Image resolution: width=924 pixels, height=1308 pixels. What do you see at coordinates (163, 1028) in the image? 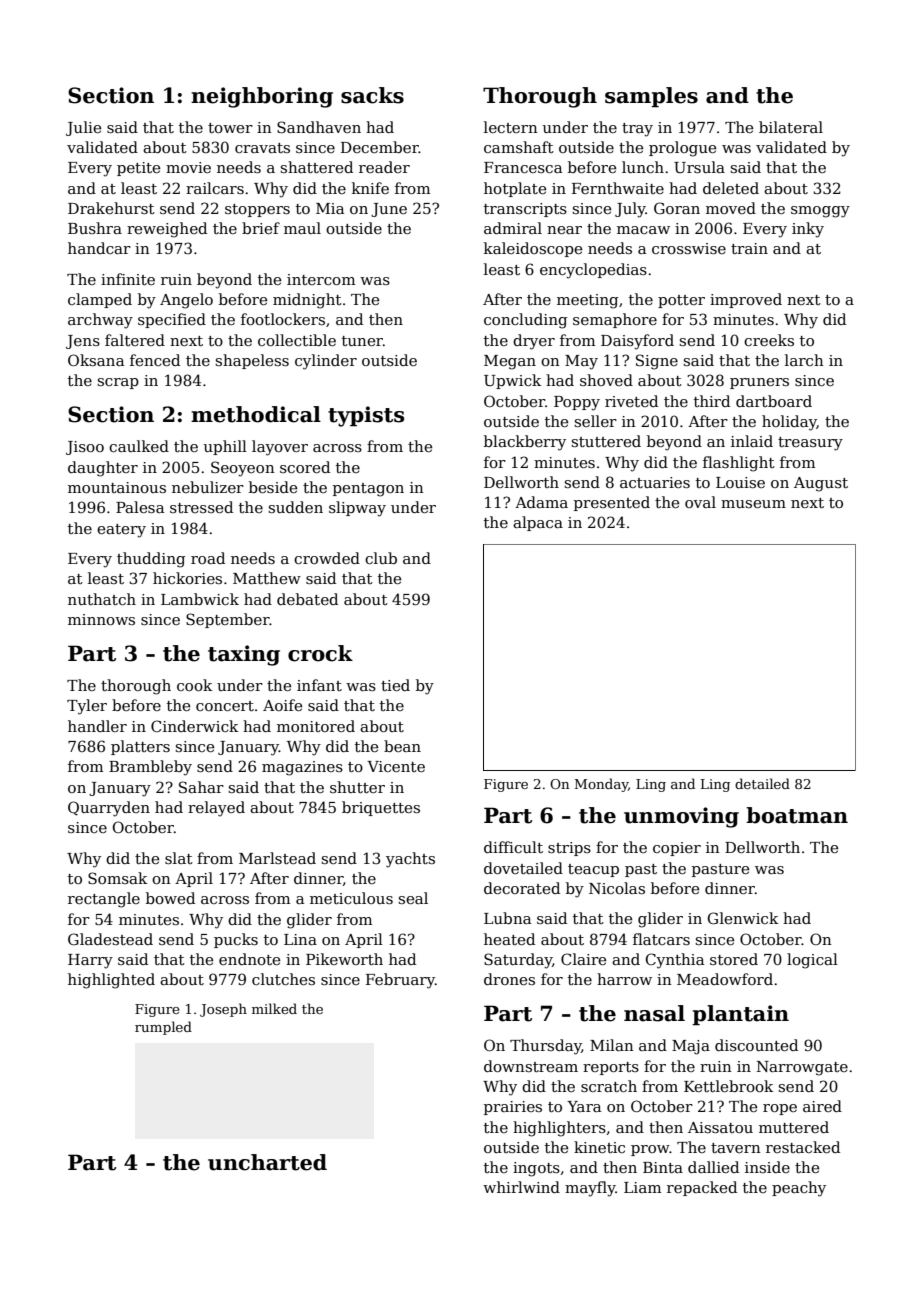
I see `rumpled` at bounding box center [163, 1028].
